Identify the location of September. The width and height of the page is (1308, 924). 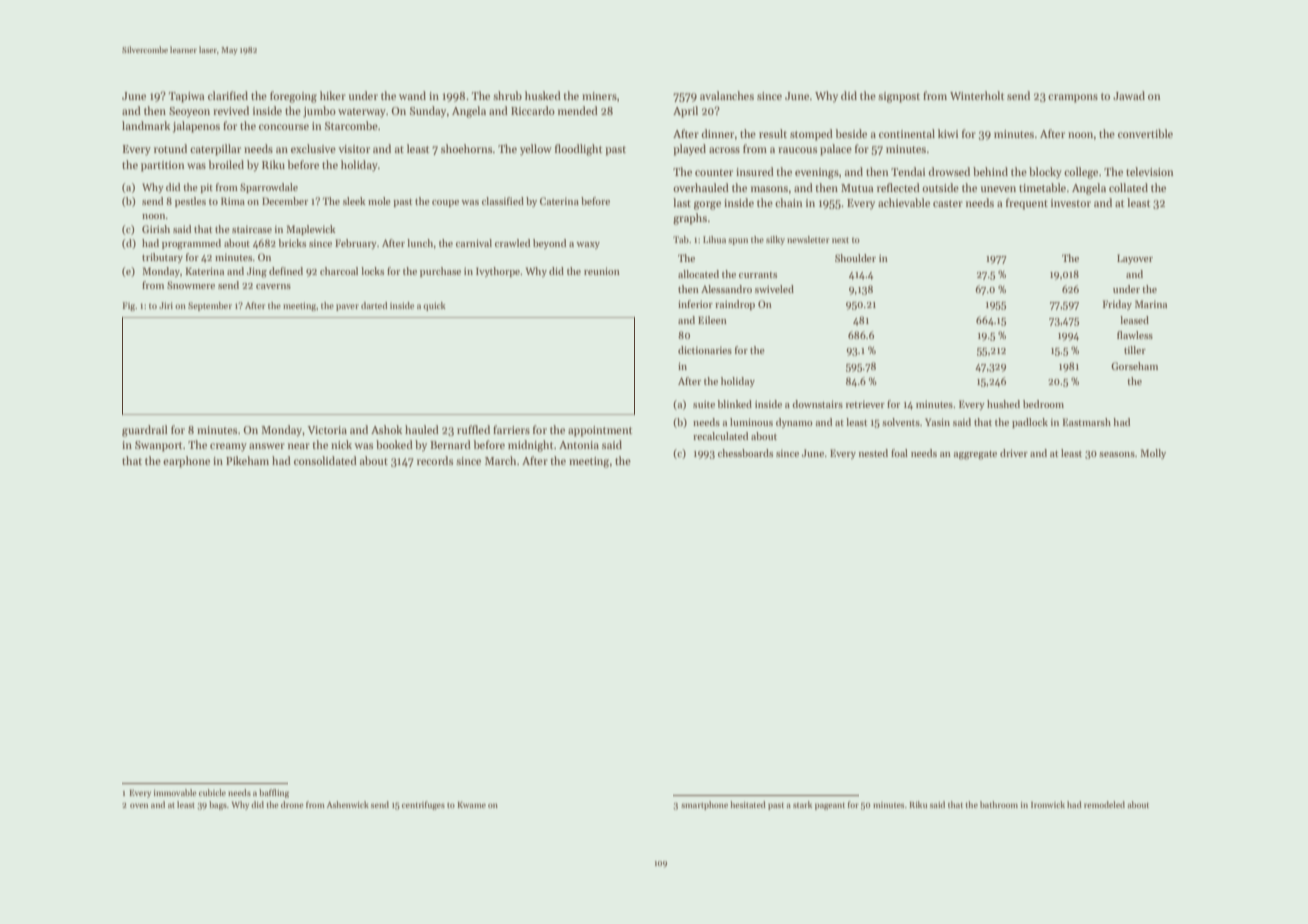
(210, 306).
